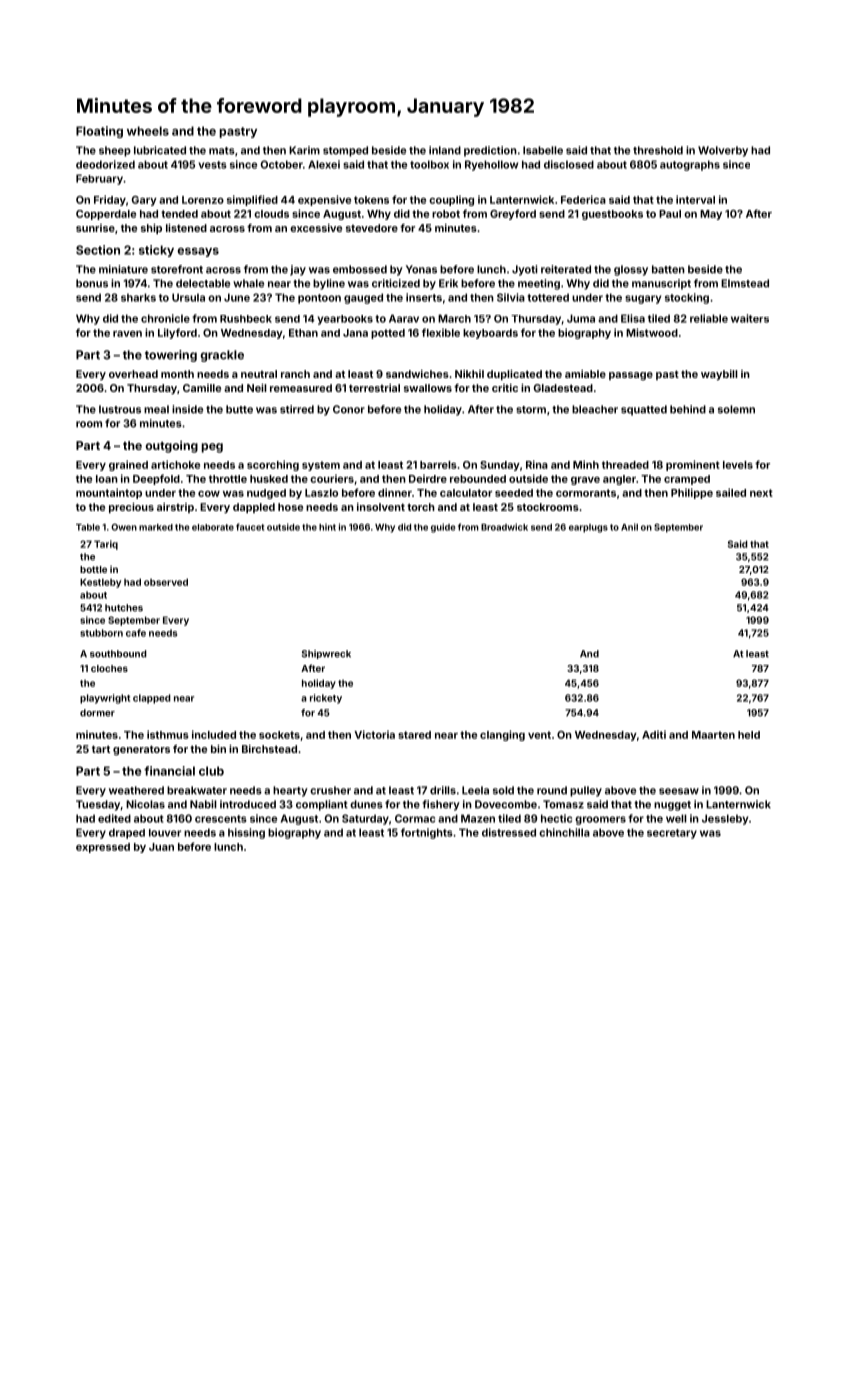 This document has height=1400, width=849. I want to click on stubborn, so click(101, 633).
